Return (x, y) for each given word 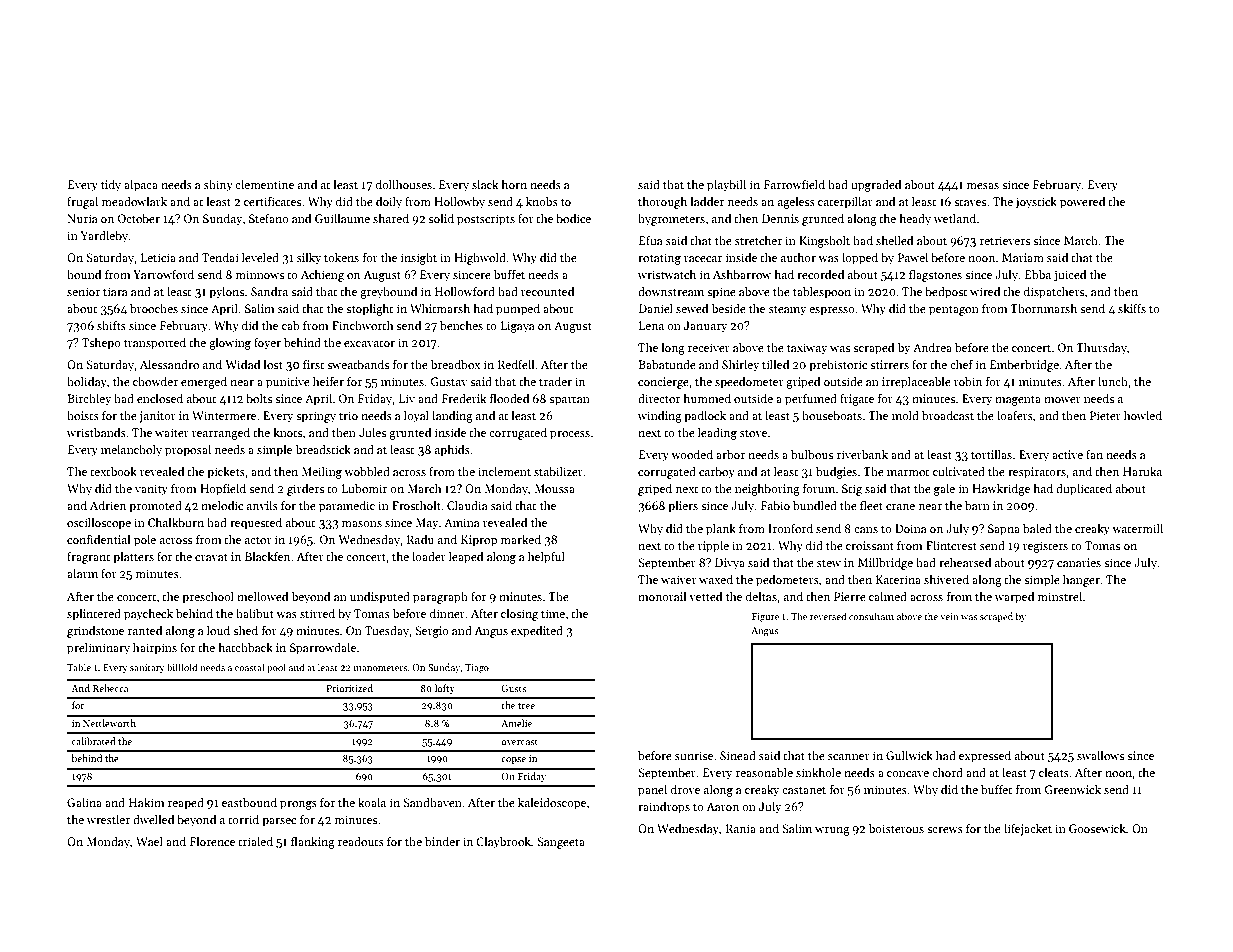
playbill (726, 185)
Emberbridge (1024, 365)
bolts (259, 398)
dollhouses (404, 184)
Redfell (516, 364)
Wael (149, 841)
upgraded (876, 185)
